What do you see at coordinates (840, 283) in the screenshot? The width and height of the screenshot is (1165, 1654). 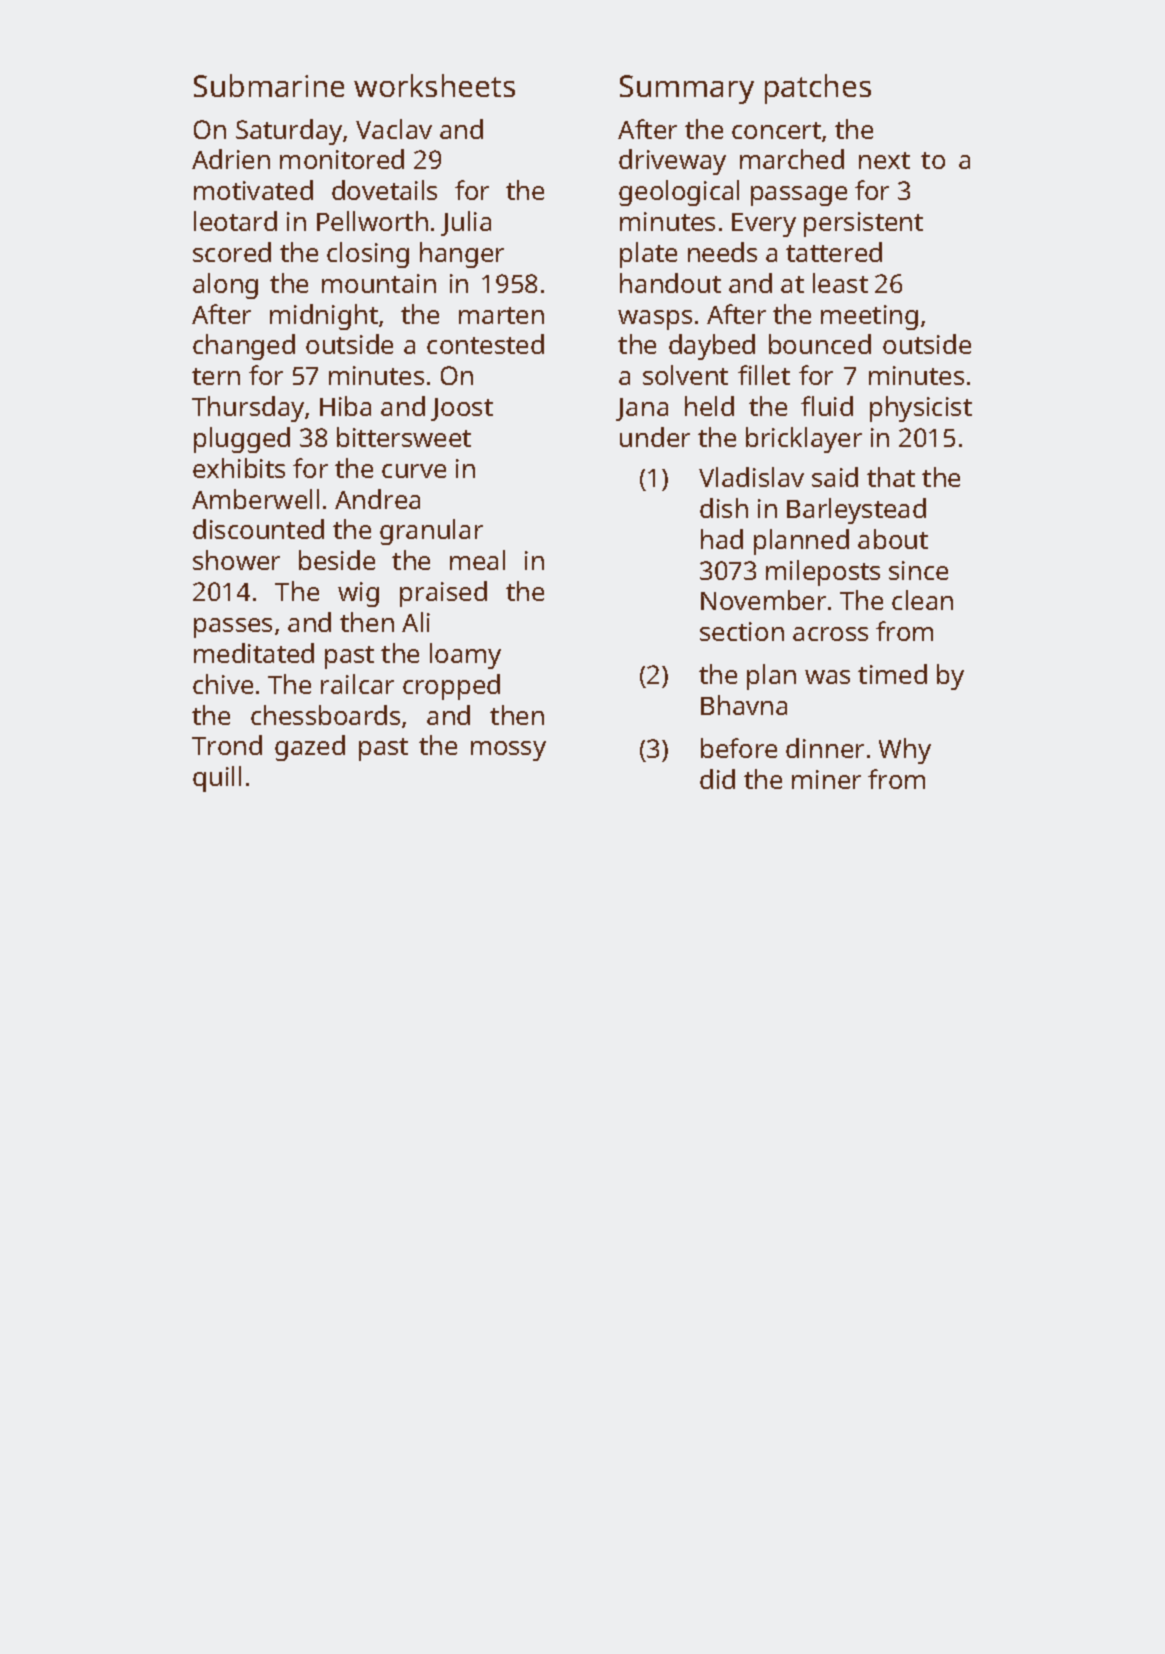 I see `least` at bounding box center [840, 283].
